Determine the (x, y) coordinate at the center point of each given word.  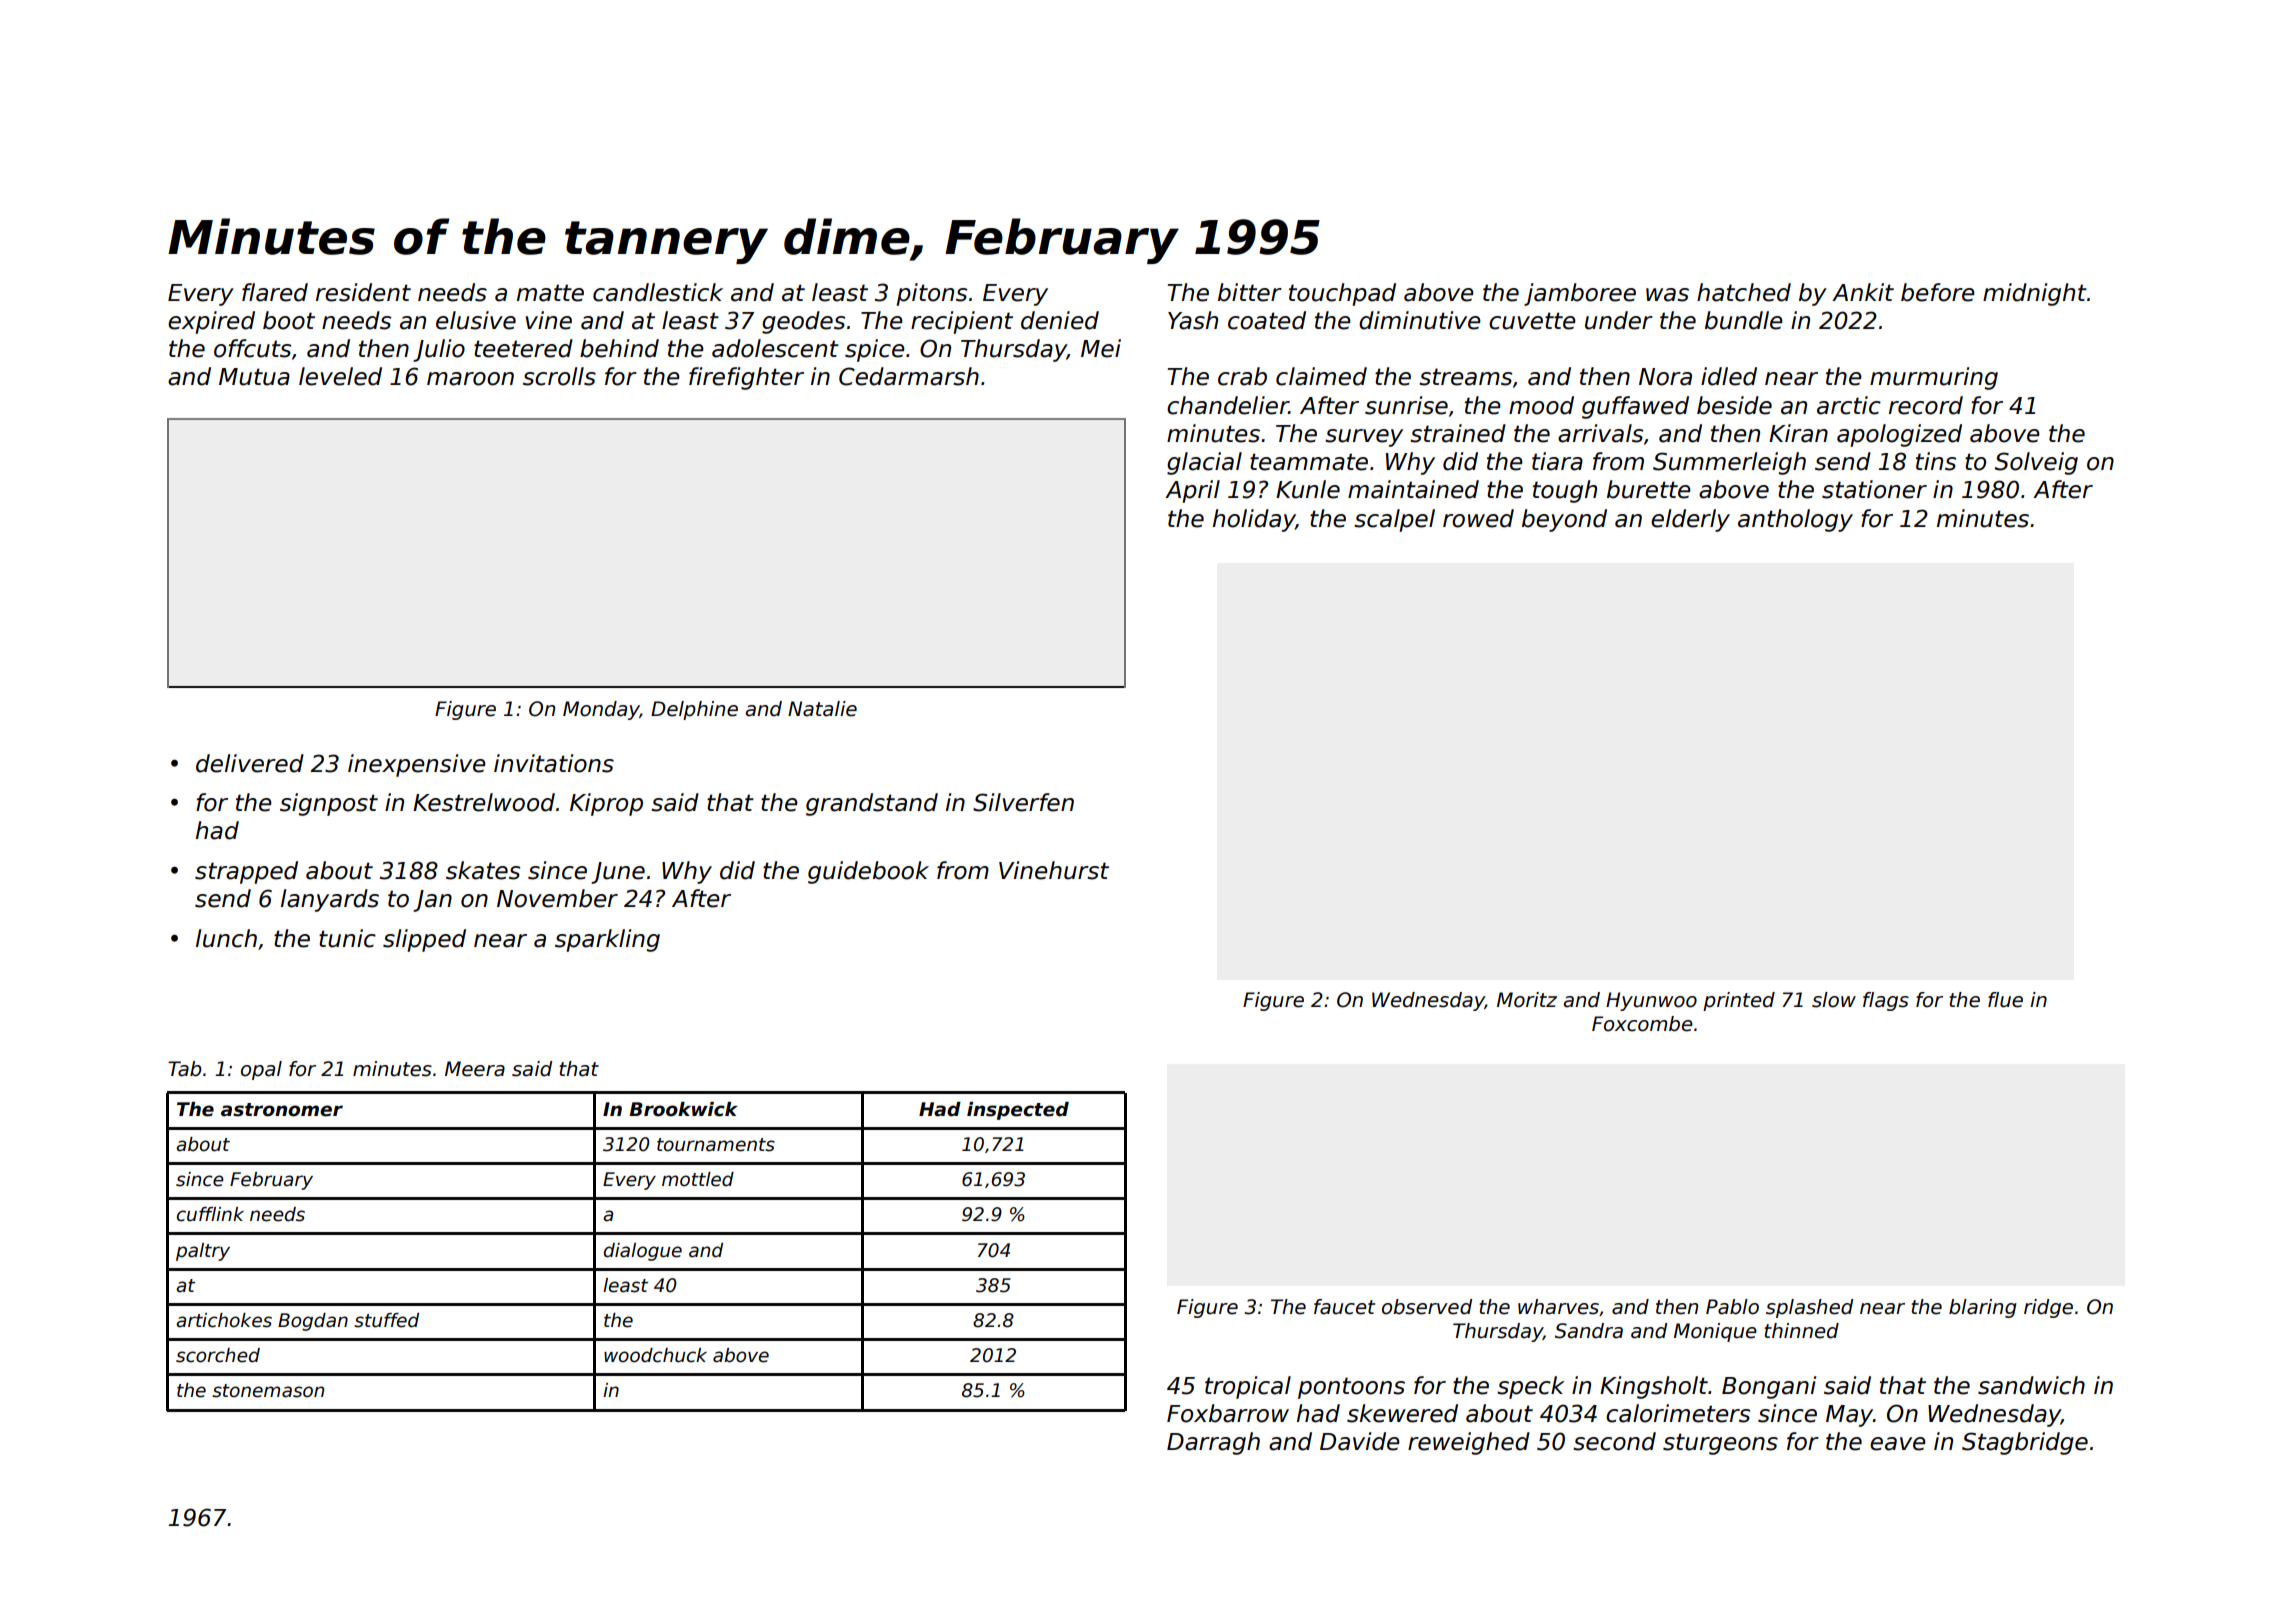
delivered (250, 763)
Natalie (822, 709)
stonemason (268, 1391)
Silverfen (1023, 802)
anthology (1795, 520)
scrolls (559, 376)
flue (2005, 1000)
